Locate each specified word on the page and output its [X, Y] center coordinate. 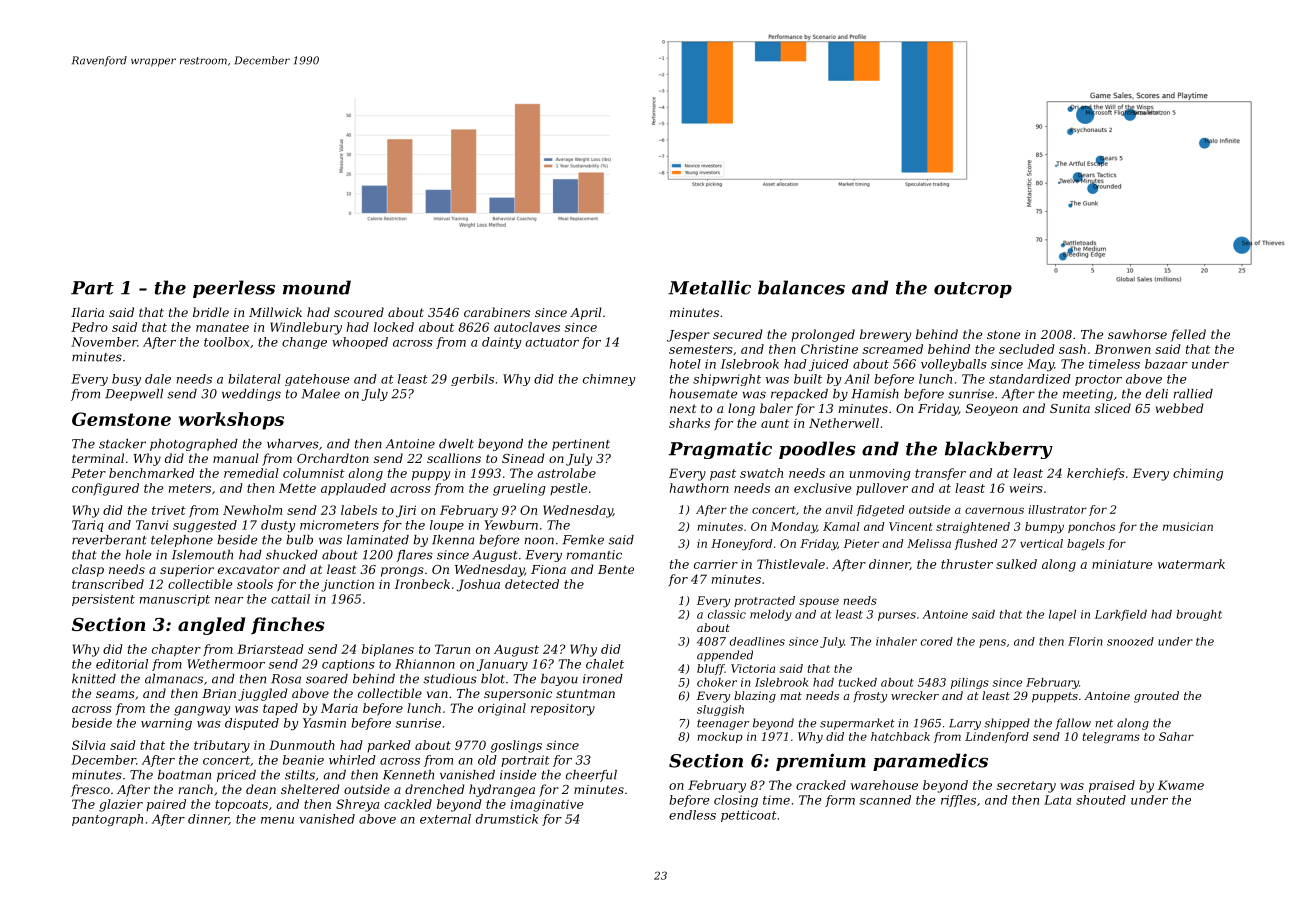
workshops [231, 421]
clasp [88, 570]
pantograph [107, 820]
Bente [616, 569]
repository [563, 710]
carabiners [497, 312]
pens [992, 643]
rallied [1193, 394]
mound [317, 287]
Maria [339, 708]
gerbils [472, 380]
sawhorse [1137, 334]
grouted [1156, 697]
